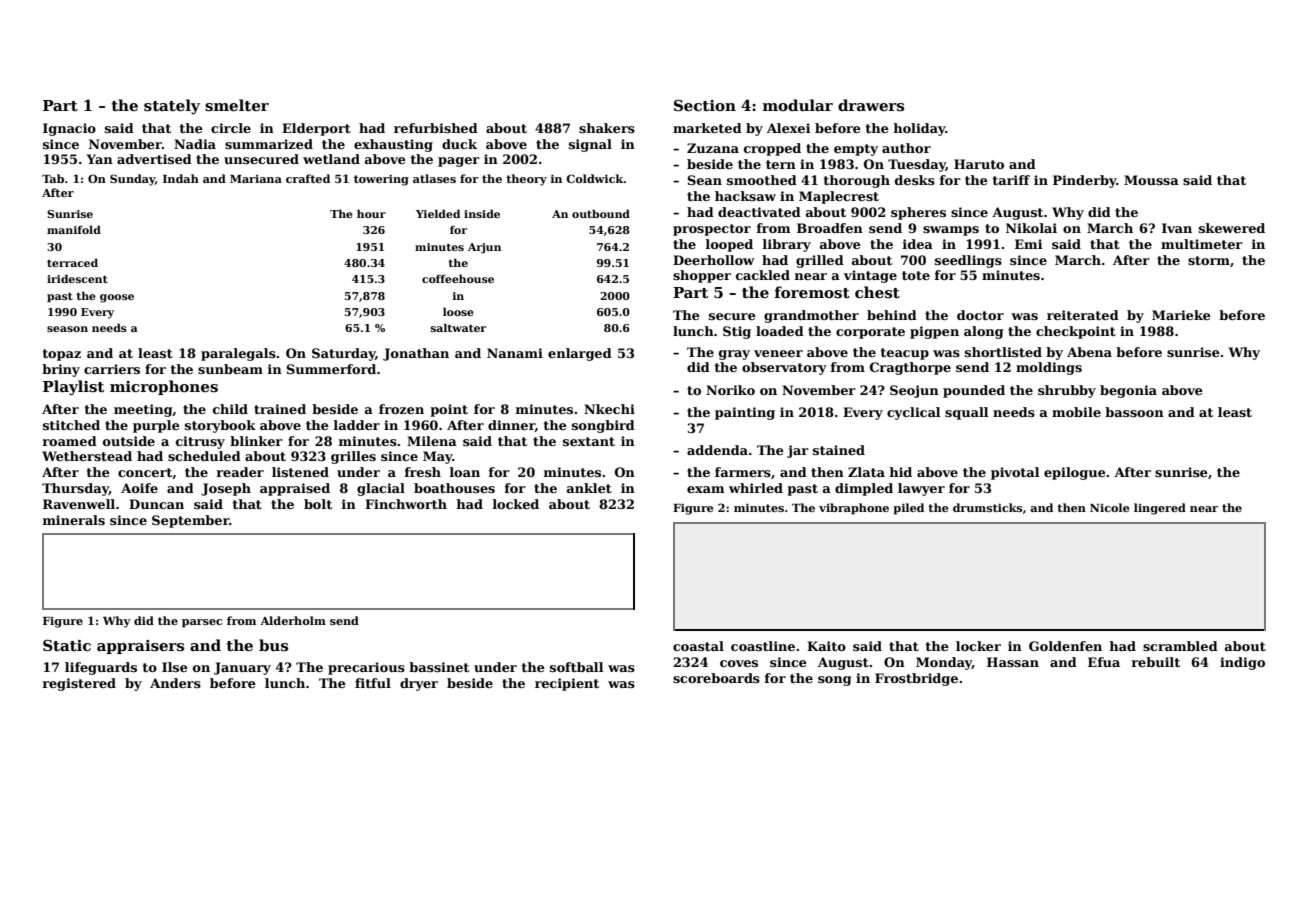 Image resolution: width=1308 pixels, height=924 pixels. What do you see at coordinates (77, 278) in the screenshot?
I see `iridescent` at bounding box center [77, 278].
